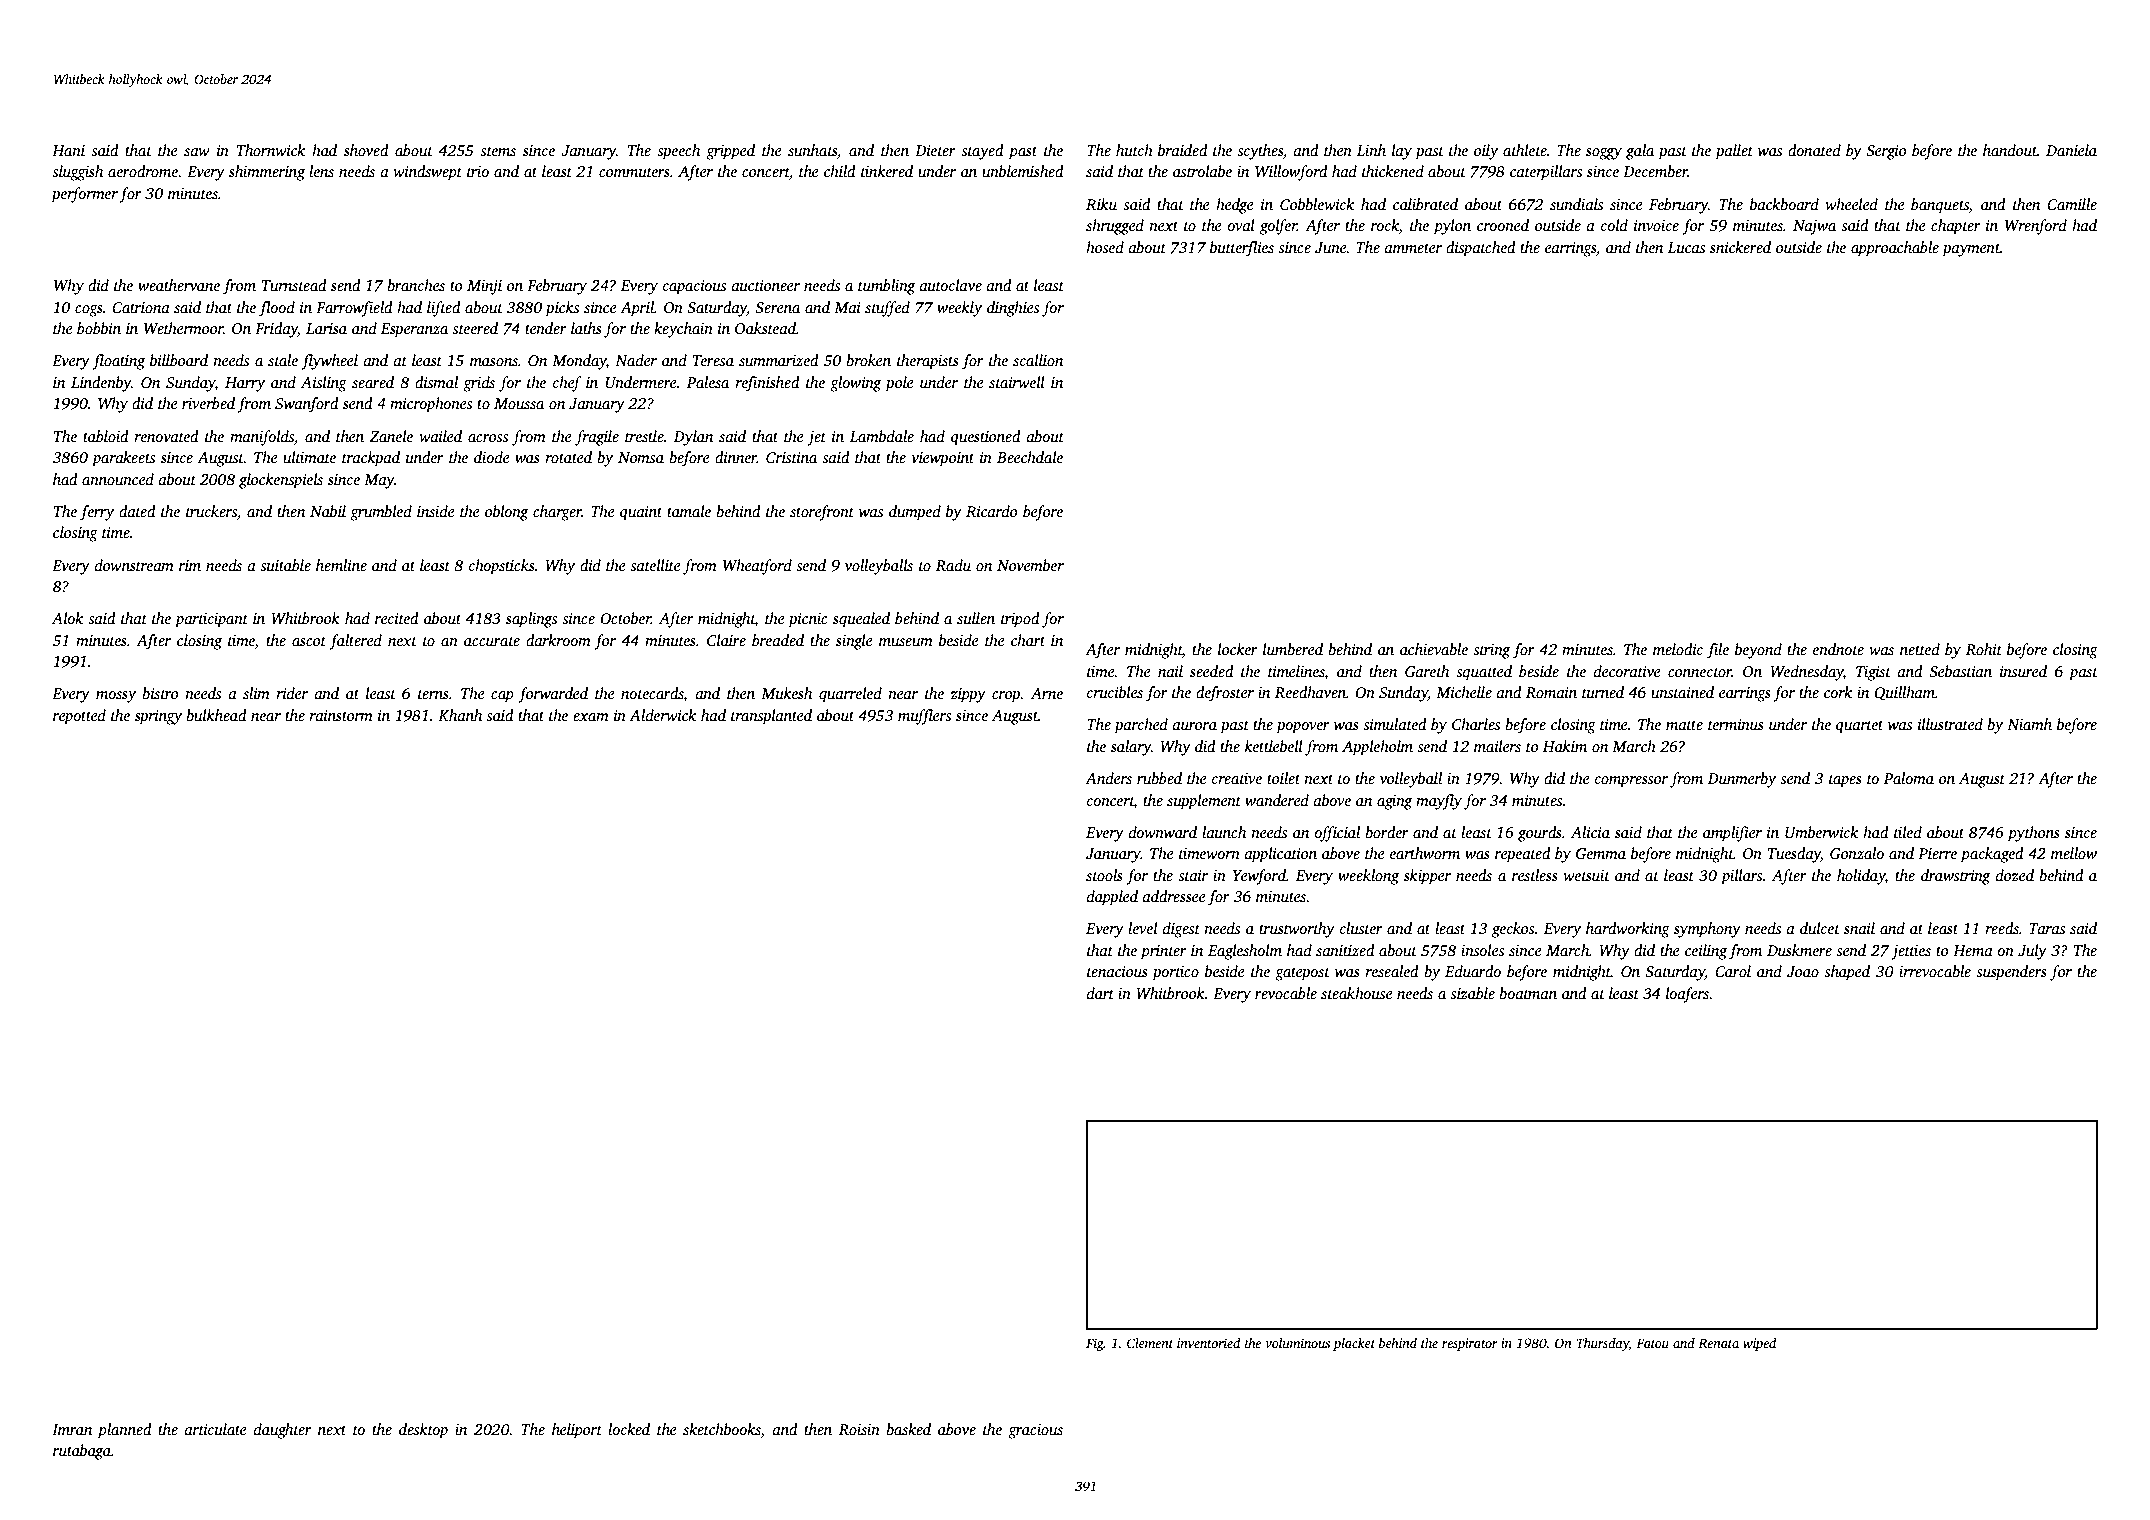 The height and width of the image is (1520, 2150). What do you see at coordinates (822, 513) in the image?
I see `storefront` at bounding box center [822, 513].
